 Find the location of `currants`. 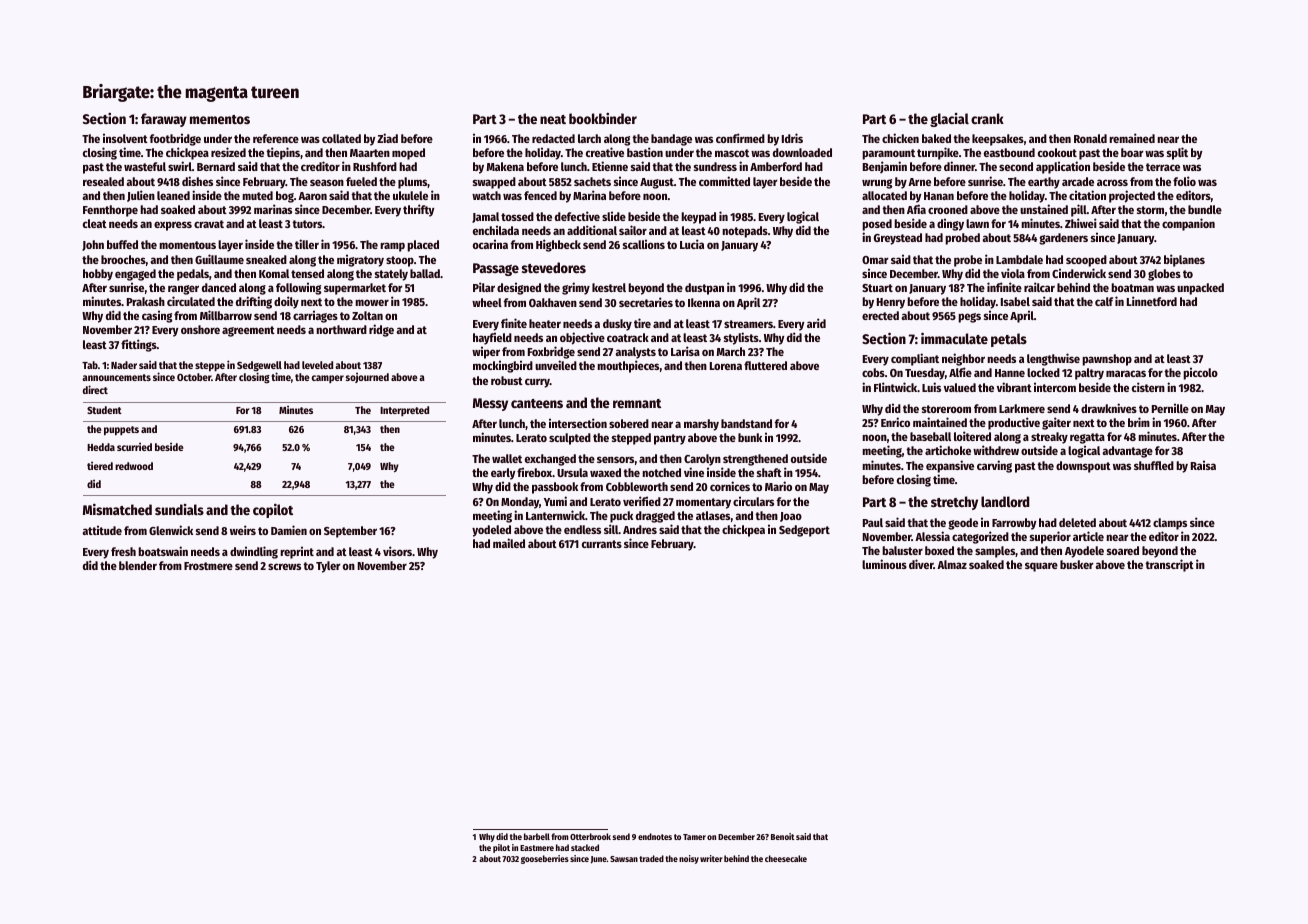

currants is located at coordinates (602, 544).
